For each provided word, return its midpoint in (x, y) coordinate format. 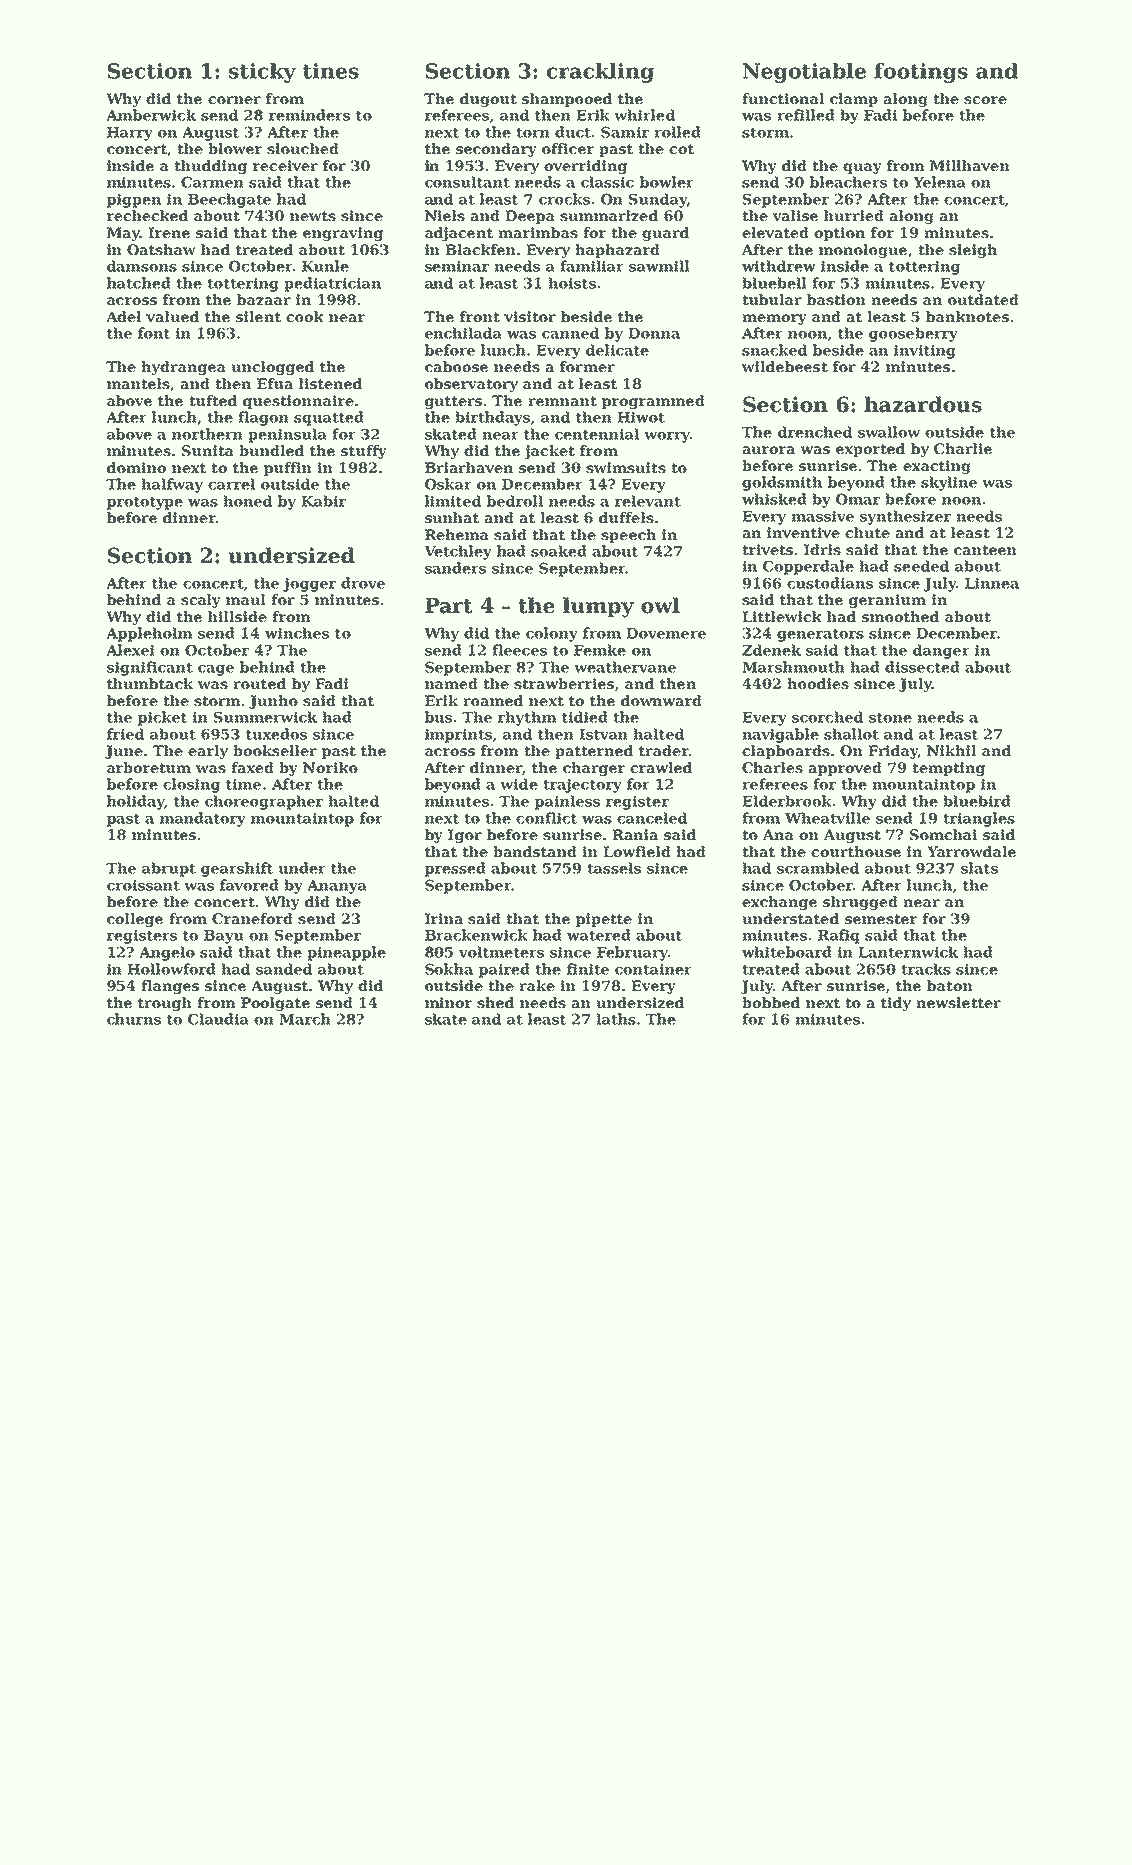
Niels (445, 215)
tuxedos (276, 734)
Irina (444, 918)
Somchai (943, 834)
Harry (130, 134)
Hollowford (171, 969)
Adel (123, 316)
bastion (836, 299)
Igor (465, 836)
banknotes (967, 316)
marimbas (538, 232)
